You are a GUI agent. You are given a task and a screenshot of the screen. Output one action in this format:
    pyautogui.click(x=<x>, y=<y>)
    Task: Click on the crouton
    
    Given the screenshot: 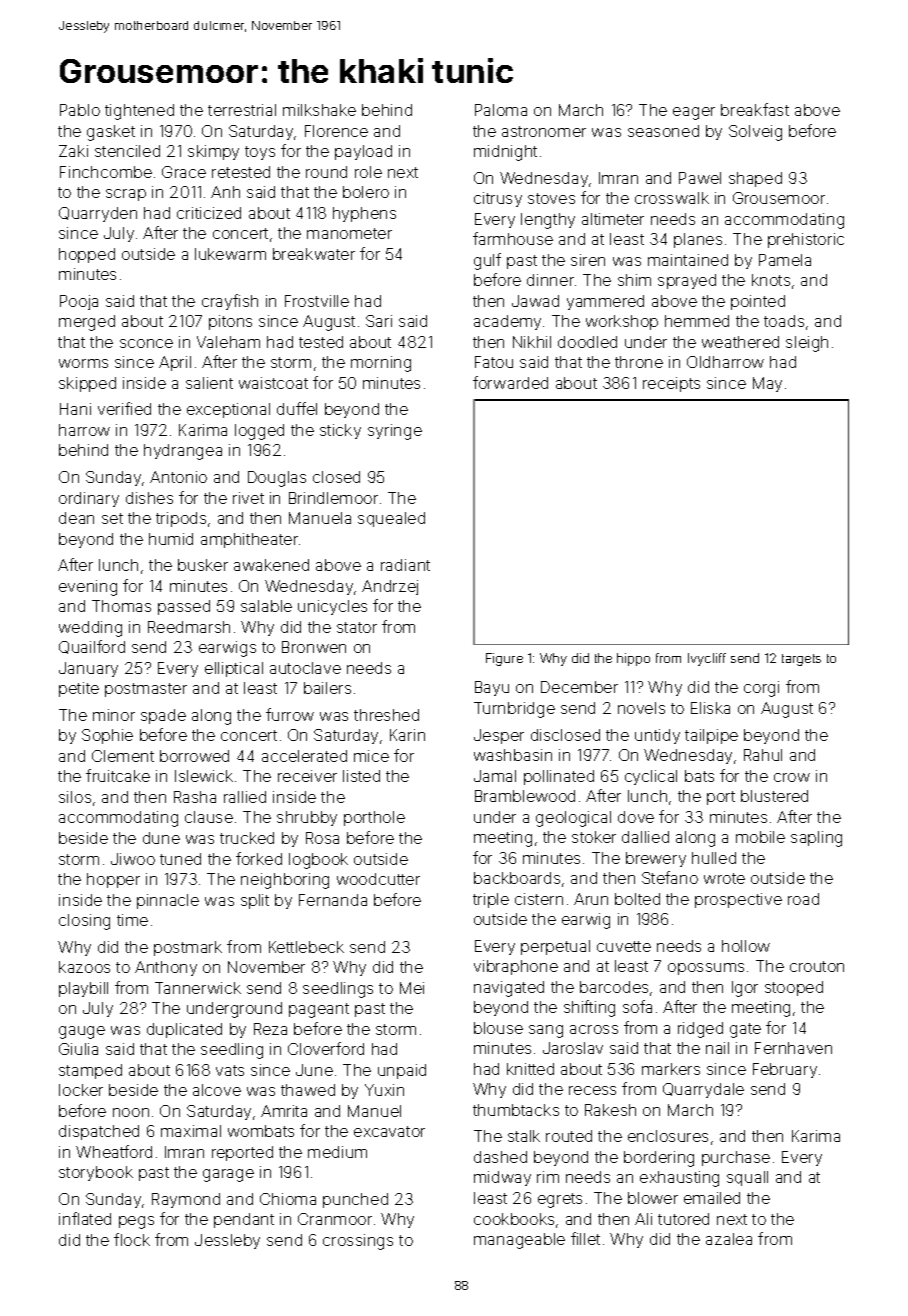 What is the action you would take?
    pyautogui.click(x=817, y=966)
